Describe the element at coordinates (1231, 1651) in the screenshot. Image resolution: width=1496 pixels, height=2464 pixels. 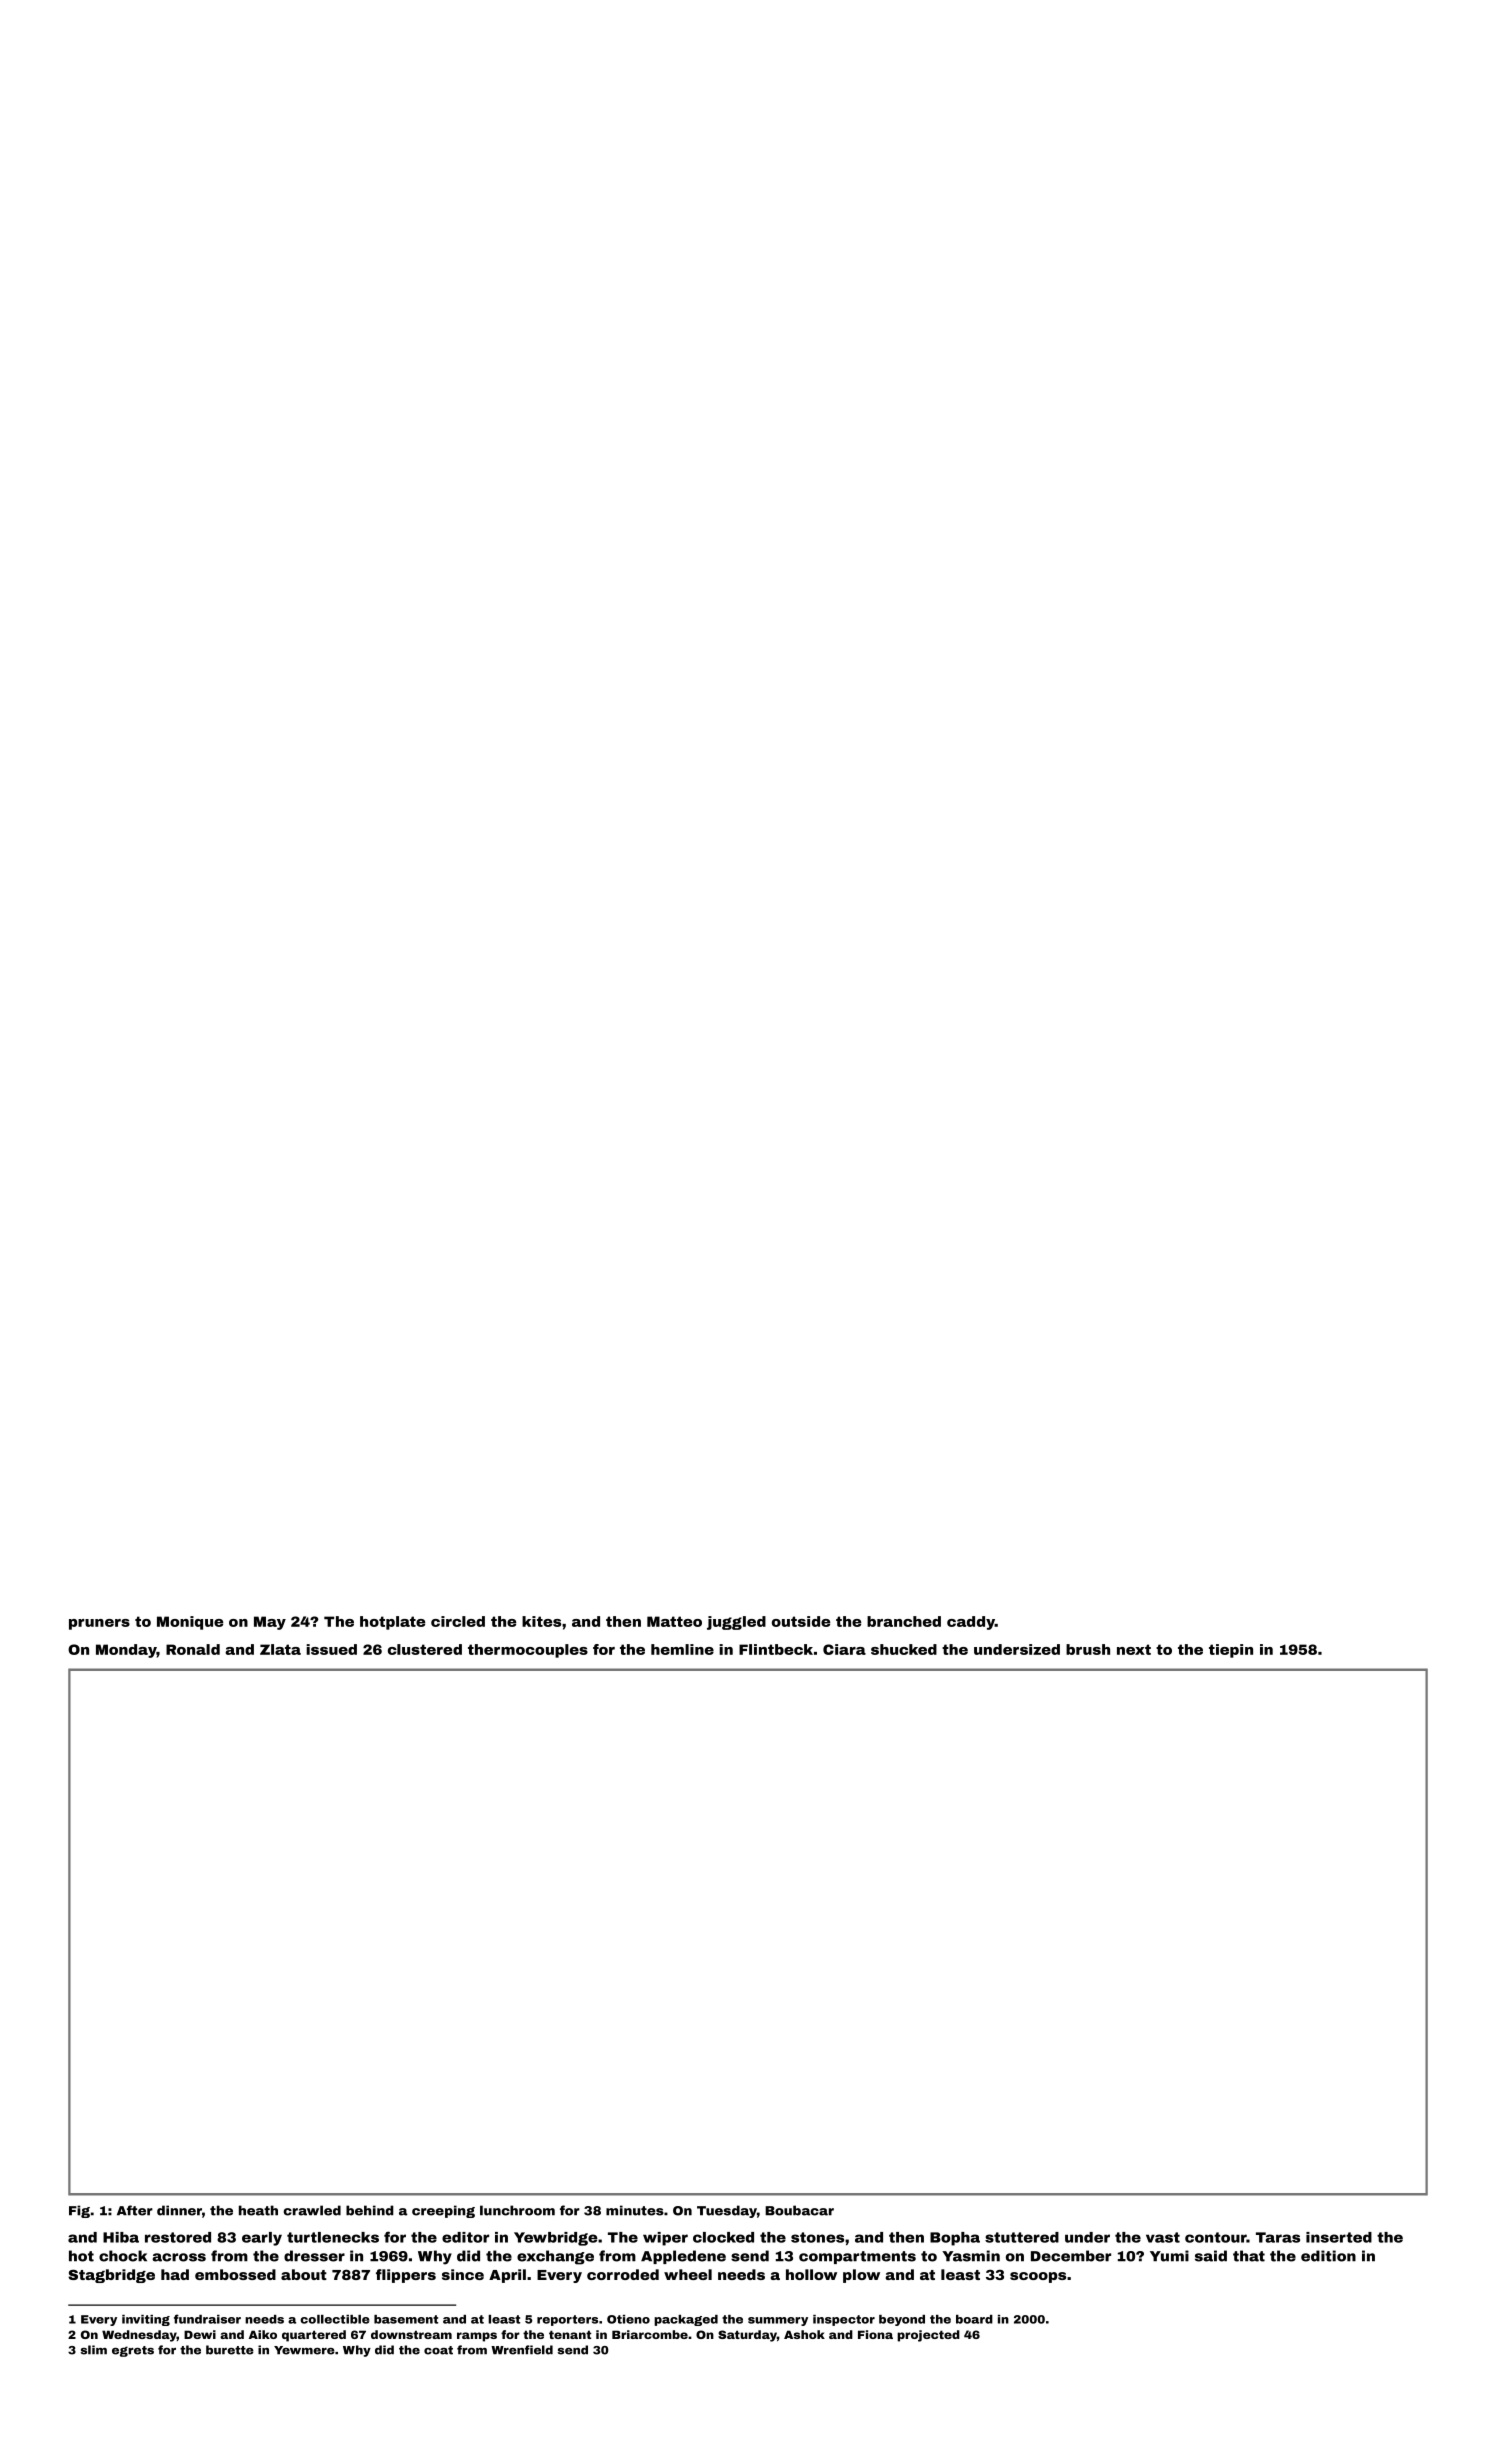
I see `tiepin` at that location.
